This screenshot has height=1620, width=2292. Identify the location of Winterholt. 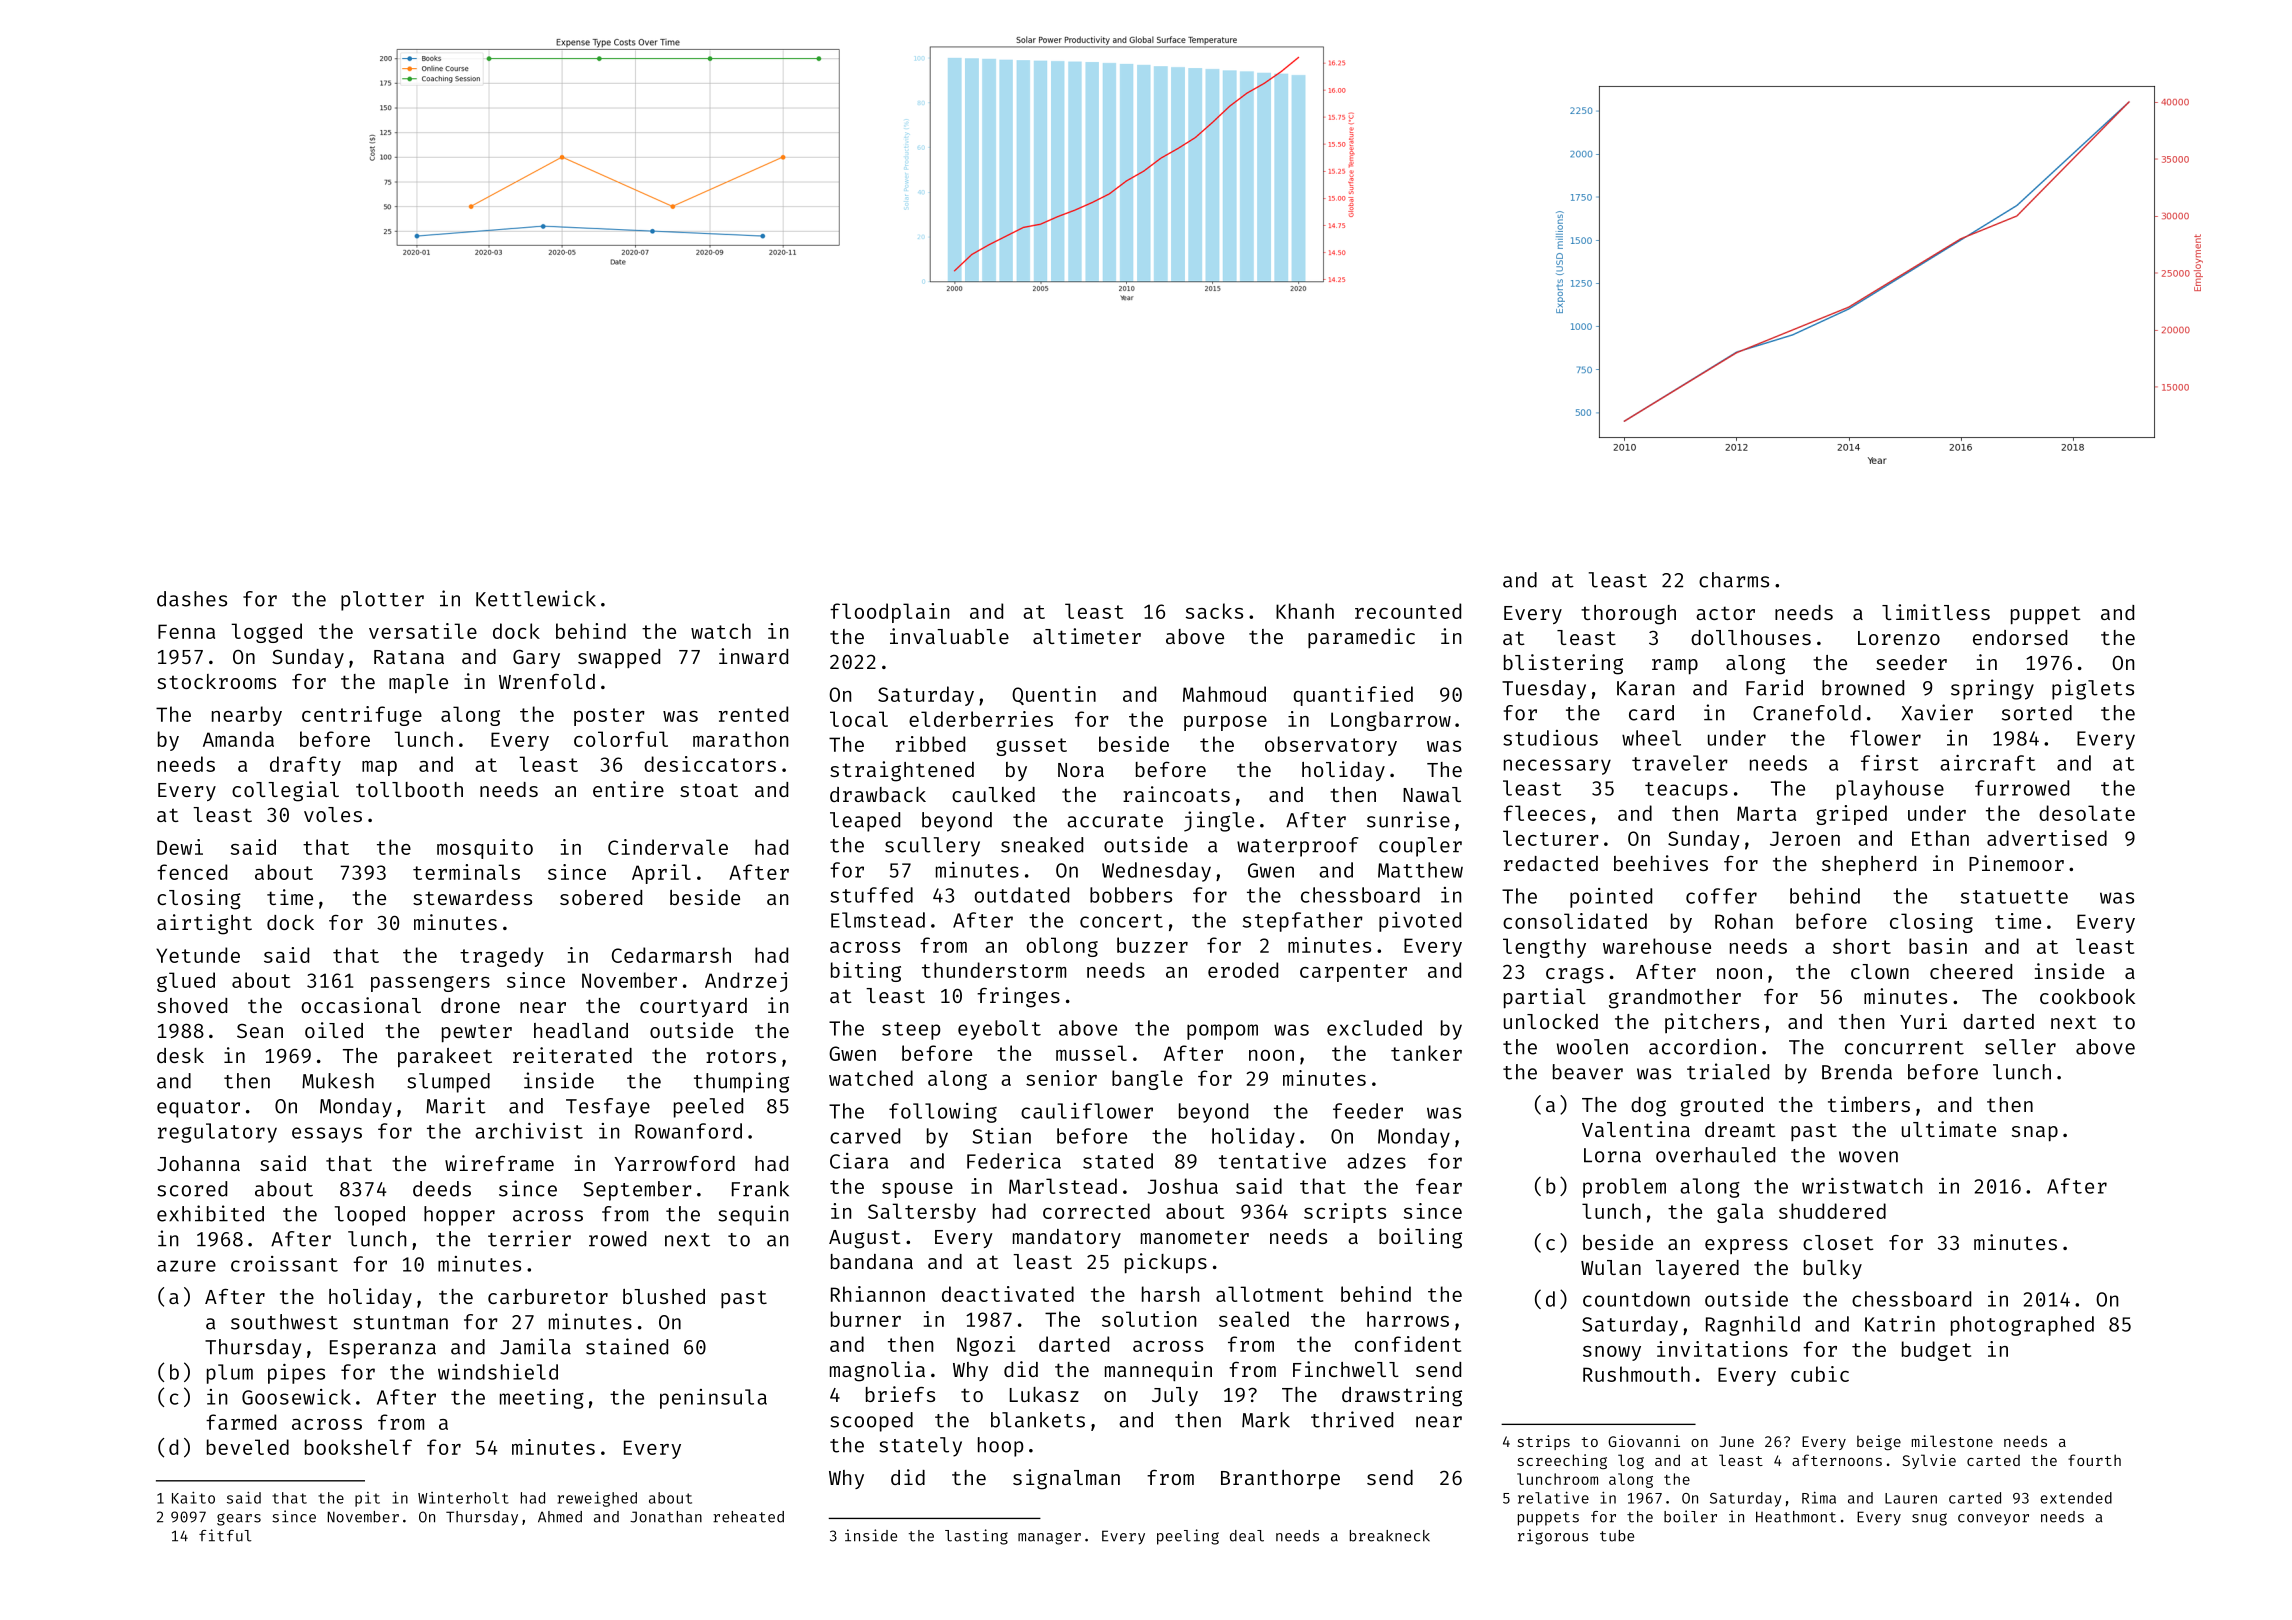
(463, 1498).
